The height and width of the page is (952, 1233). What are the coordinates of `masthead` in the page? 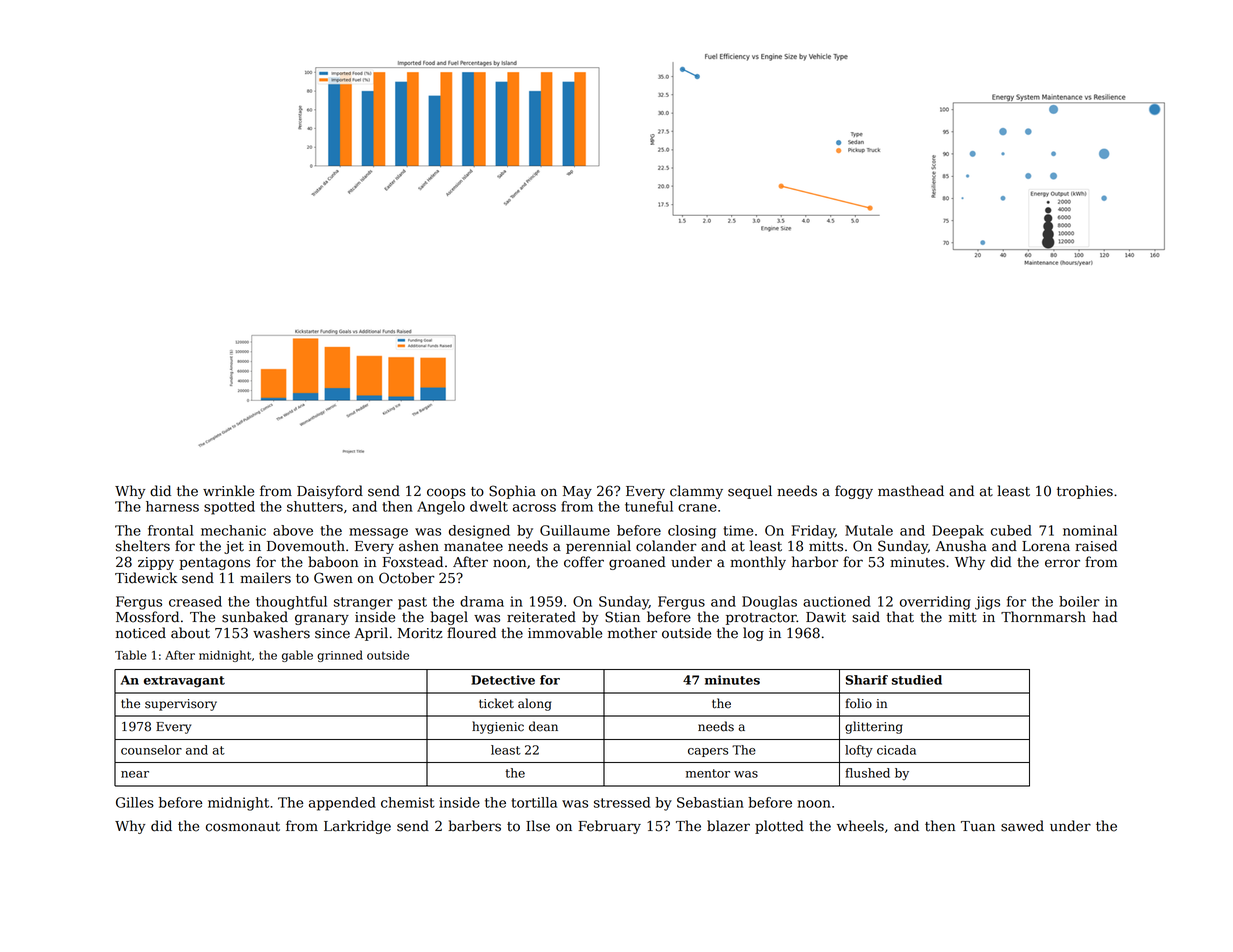 It's located at (911, 491).
